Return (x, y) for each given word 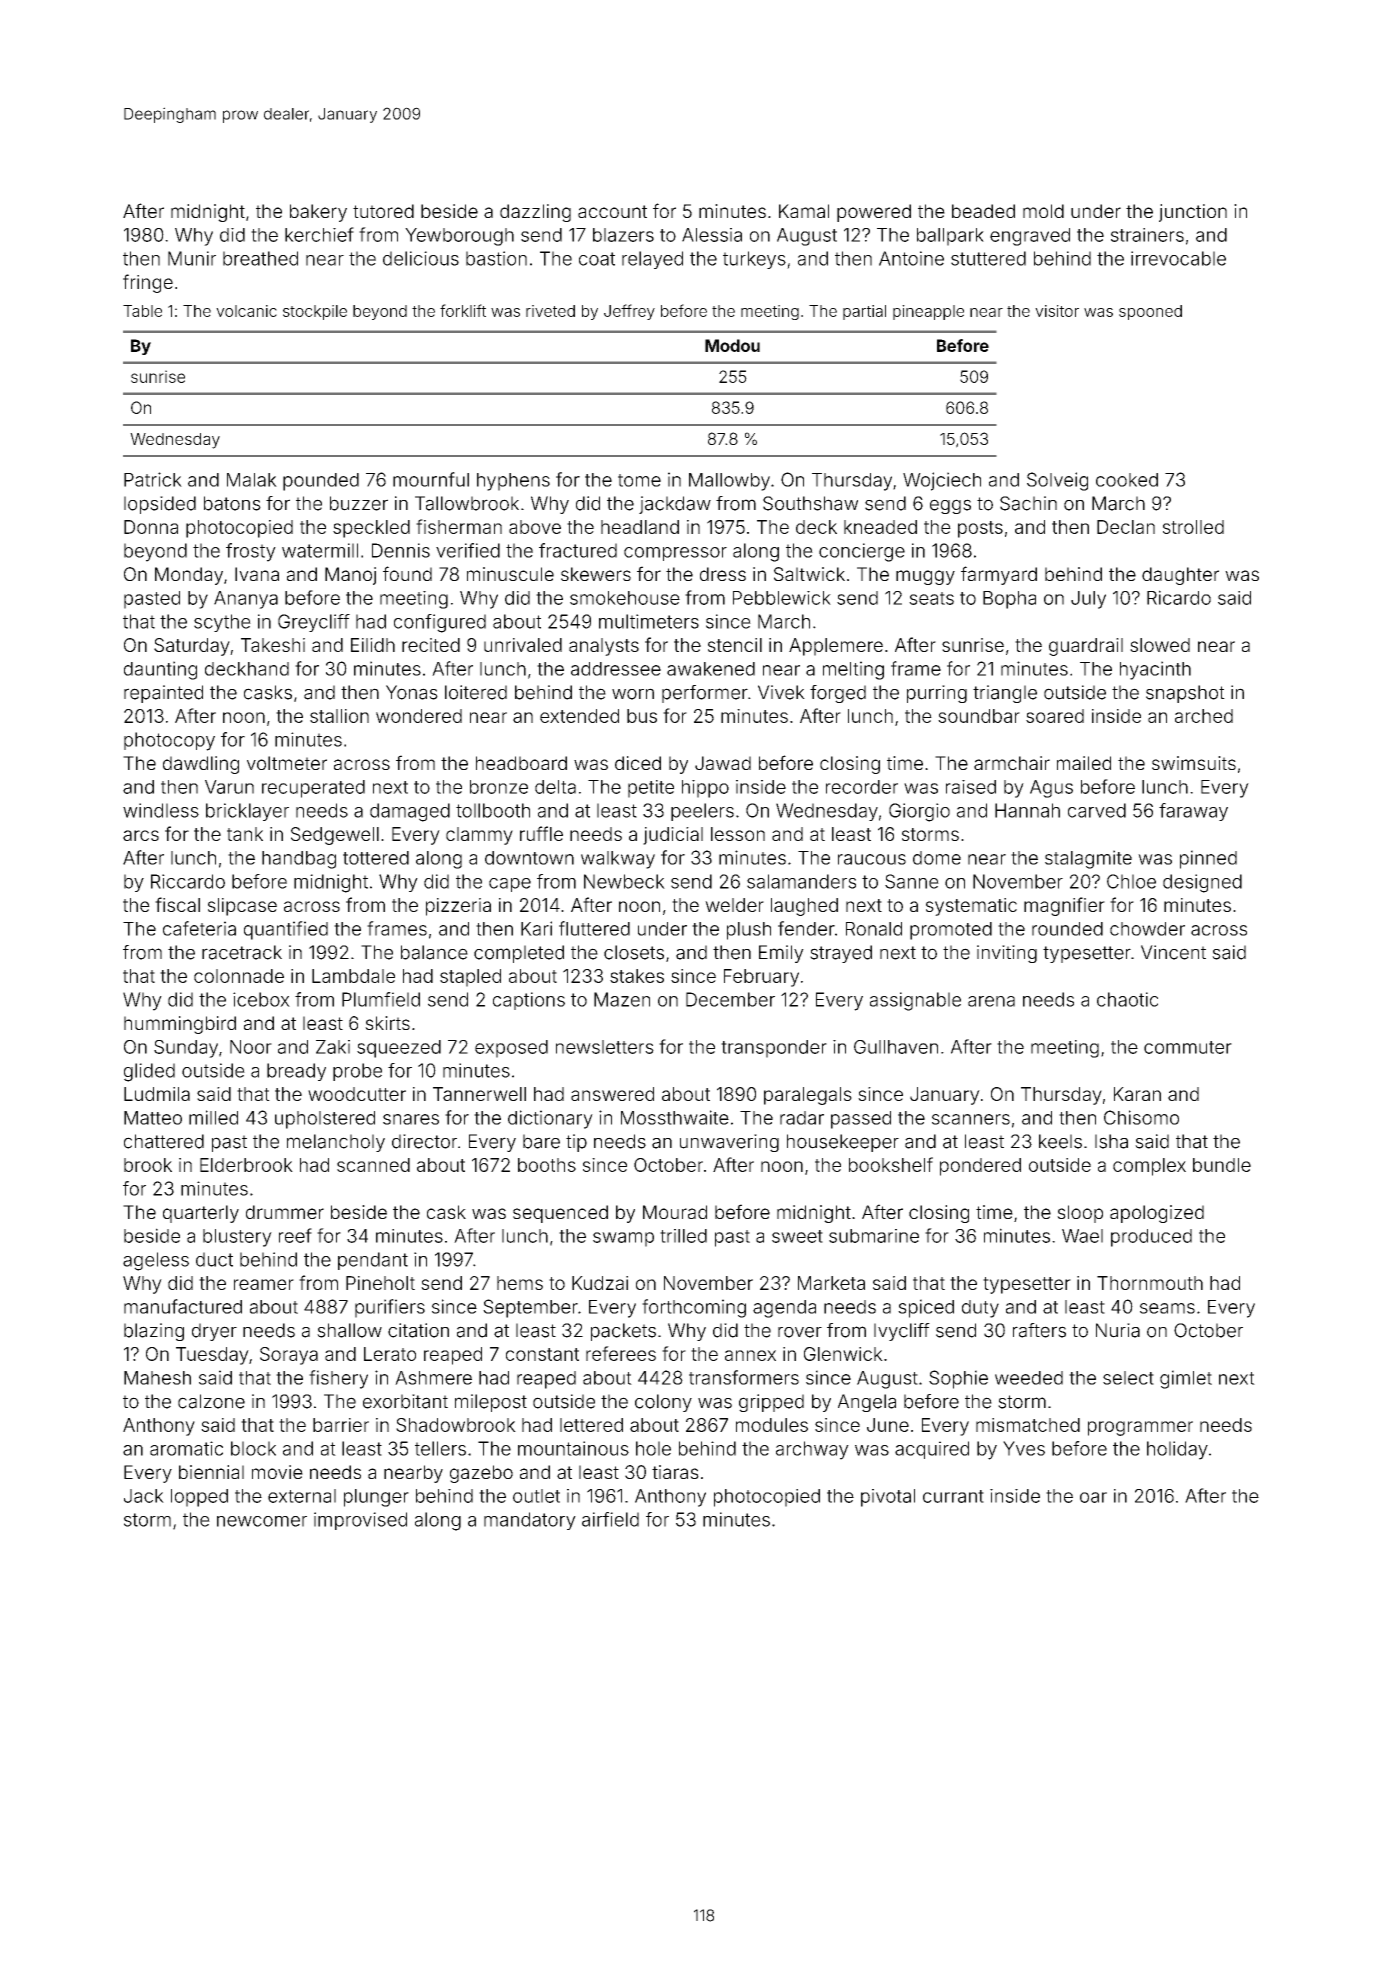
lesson (738, 834)
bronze (499, 787)
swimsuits (1194, 763)
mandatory (530, 1521)
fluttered (594, 928)
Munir (192, 258)
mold (1043, 211)
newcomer (262, 1521)
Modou (732, 345)
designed (1202, 883)
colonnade (239, 976)
